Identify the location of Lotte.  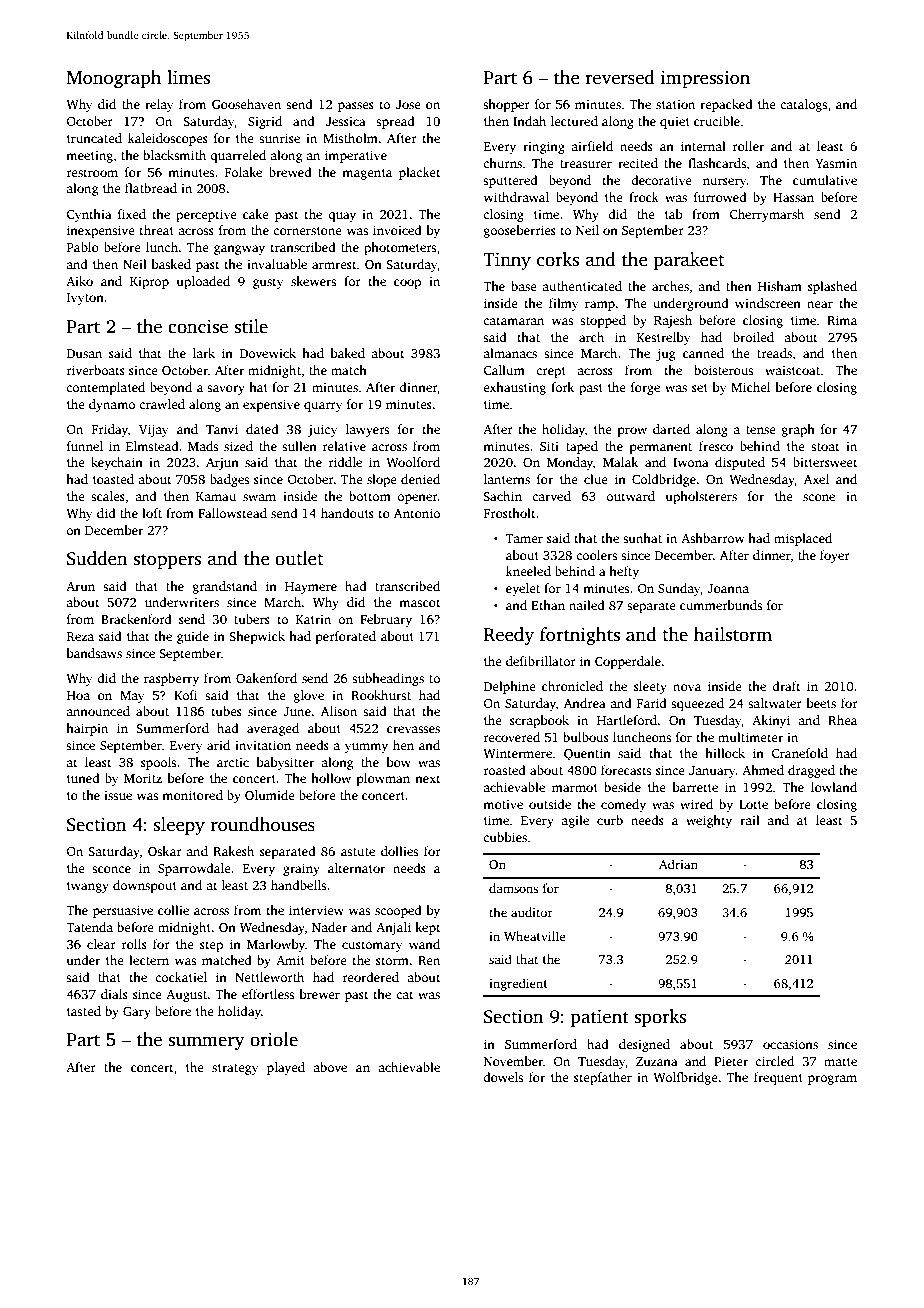
(753, 804).
